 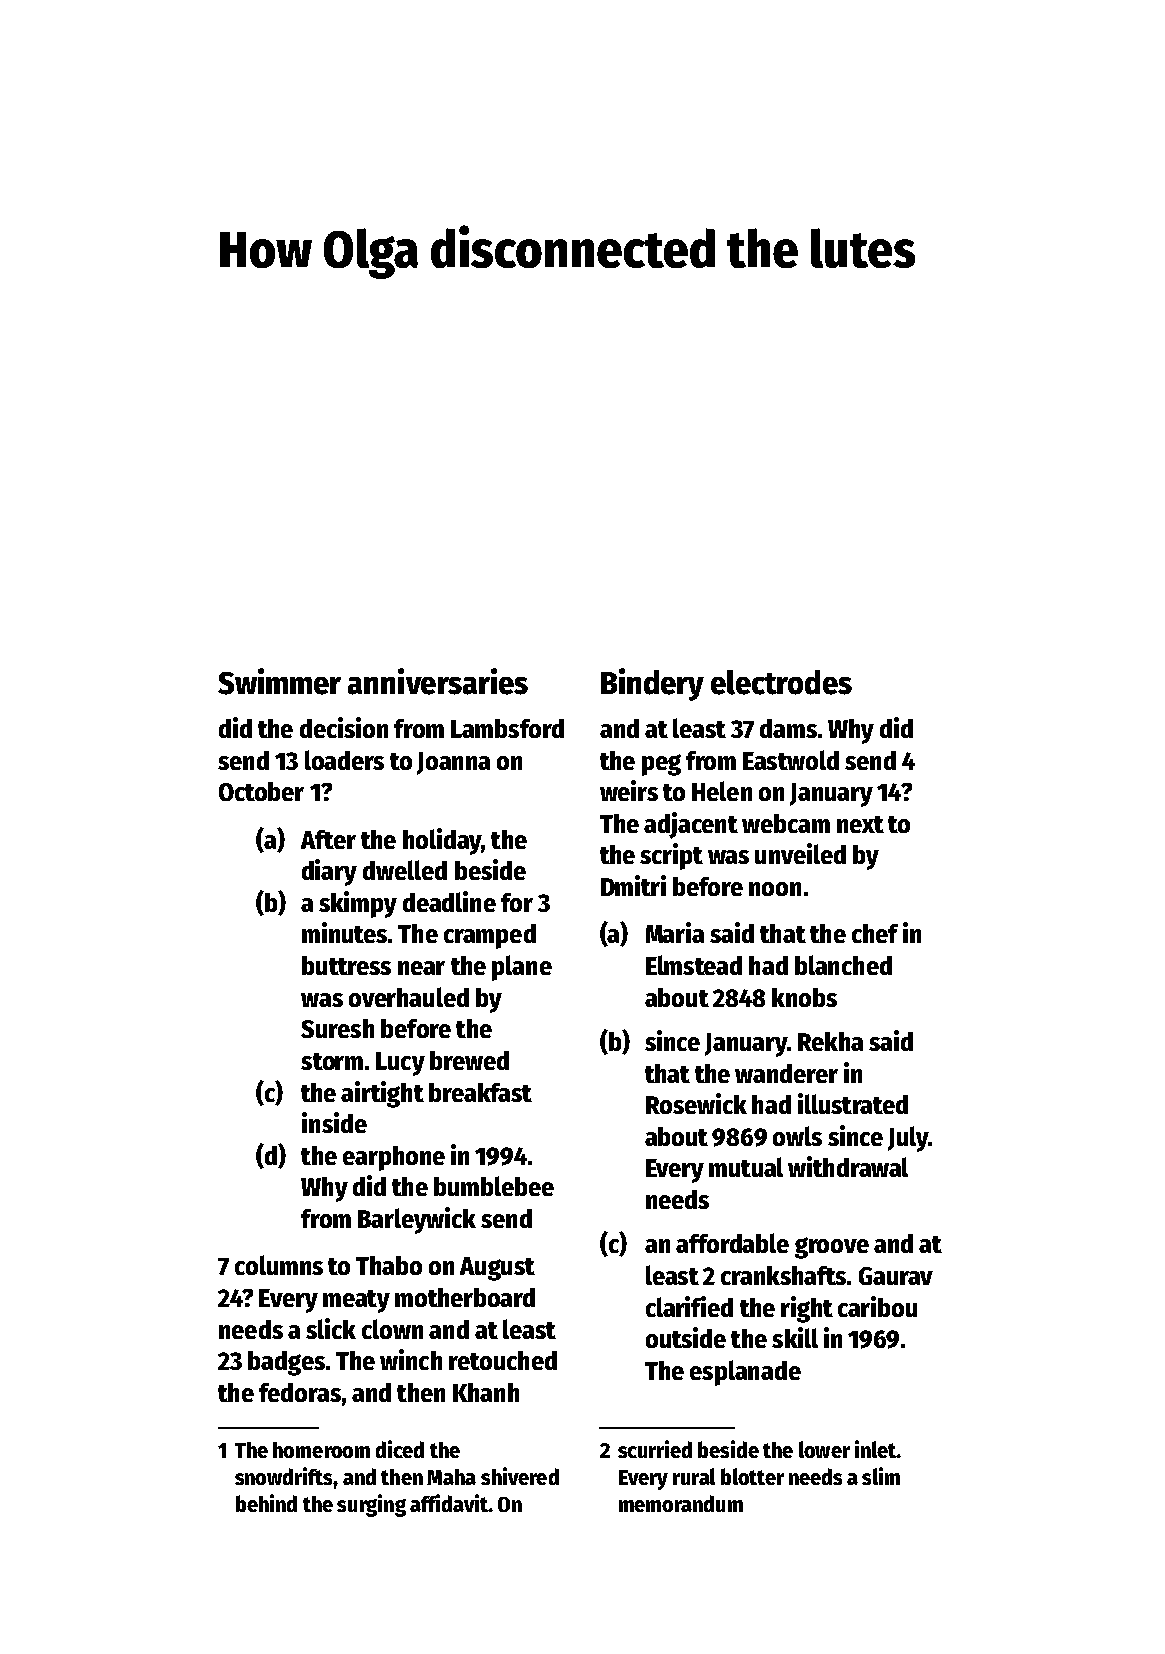 I want to click on Swimmer, so click(x=279, y=681).
